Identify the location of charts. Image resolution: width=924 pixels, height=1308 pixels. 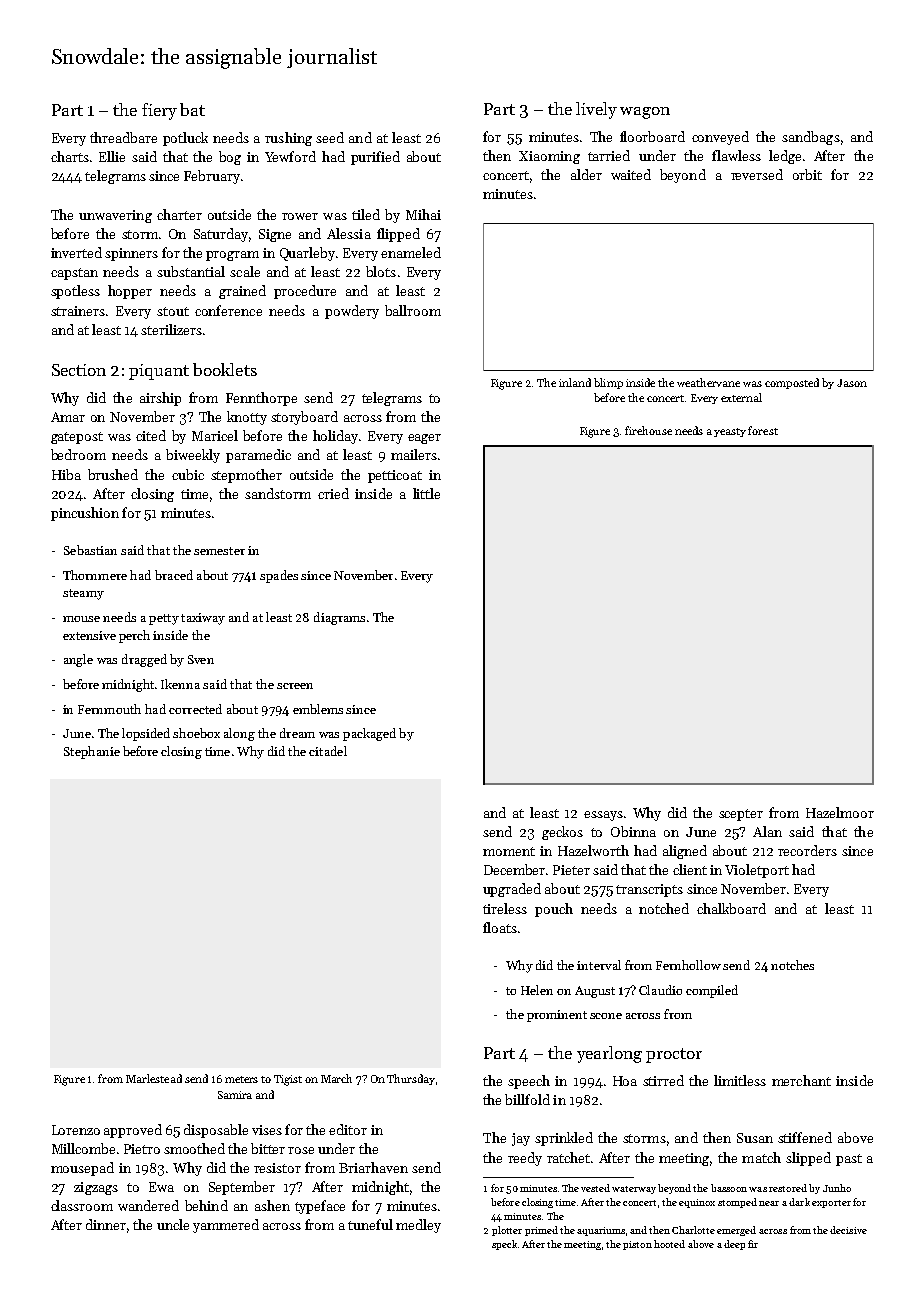
(70, 156).
